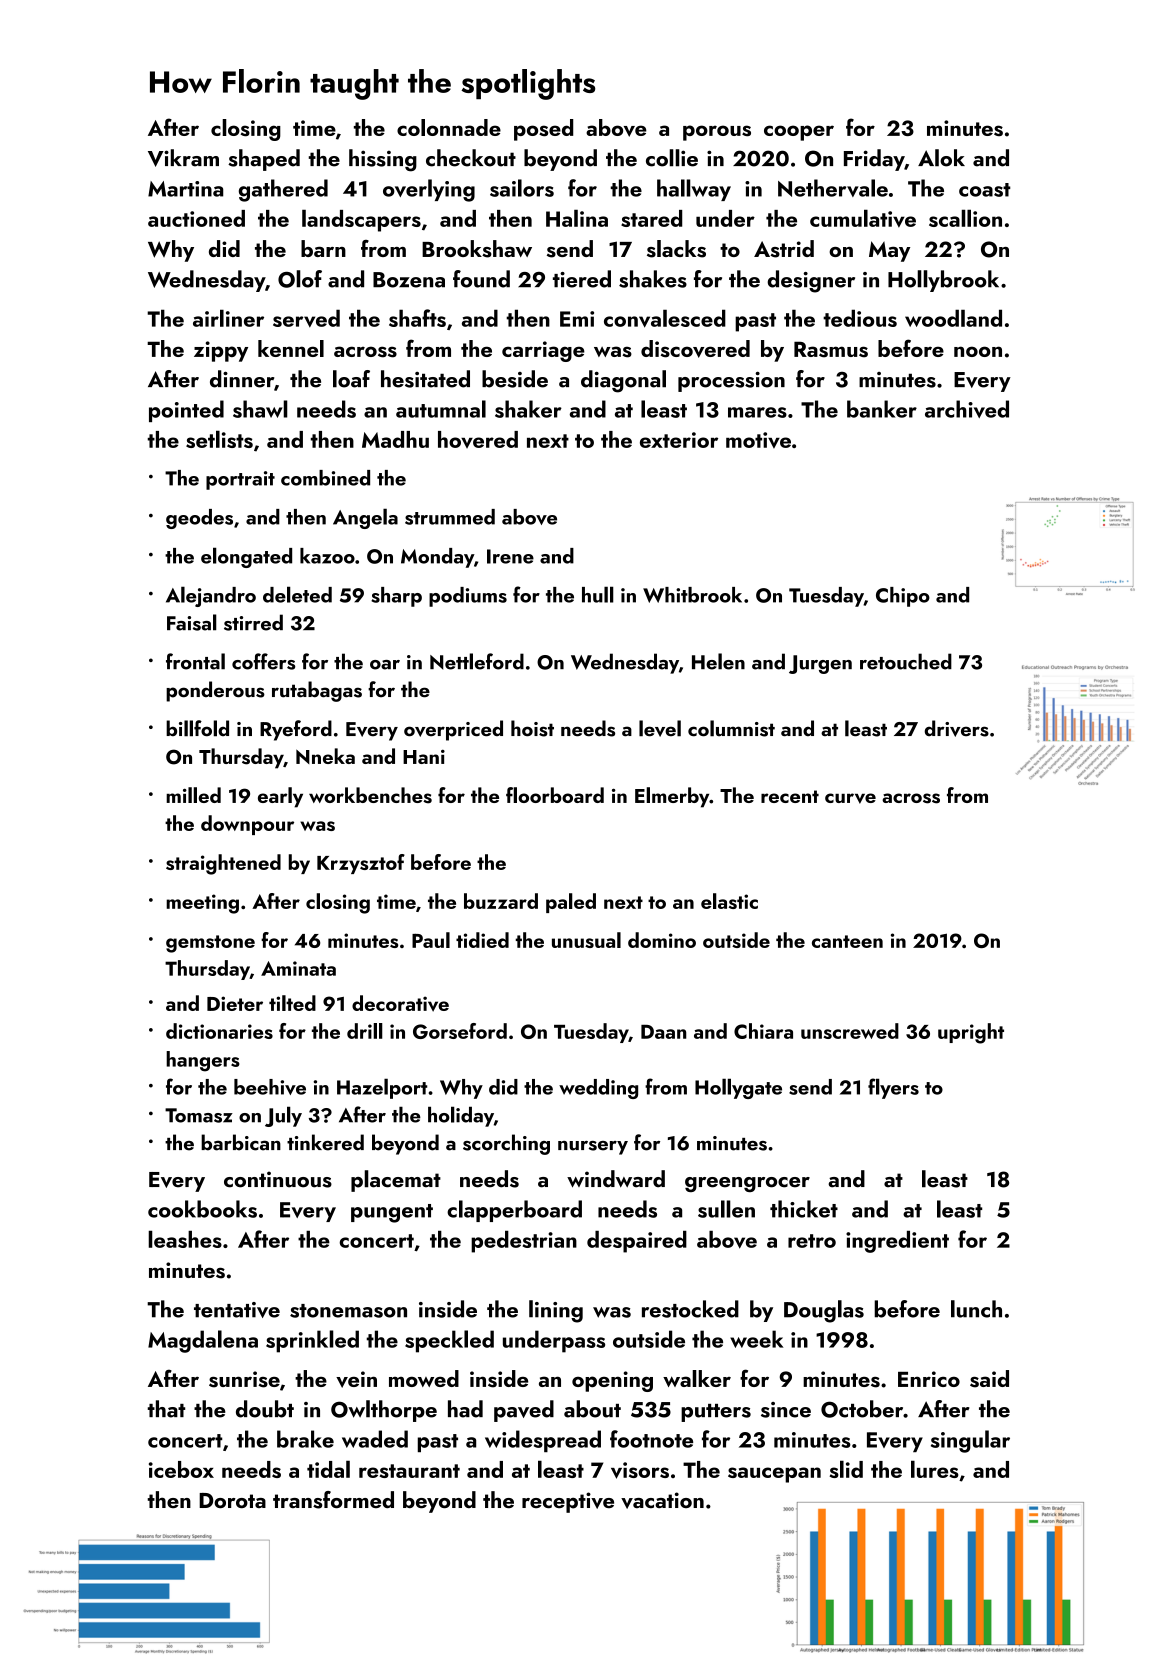  What do you see at coordinates (662, 1500) in the screenshot?
I see `vacation` at bounding box center [662, 1500].
